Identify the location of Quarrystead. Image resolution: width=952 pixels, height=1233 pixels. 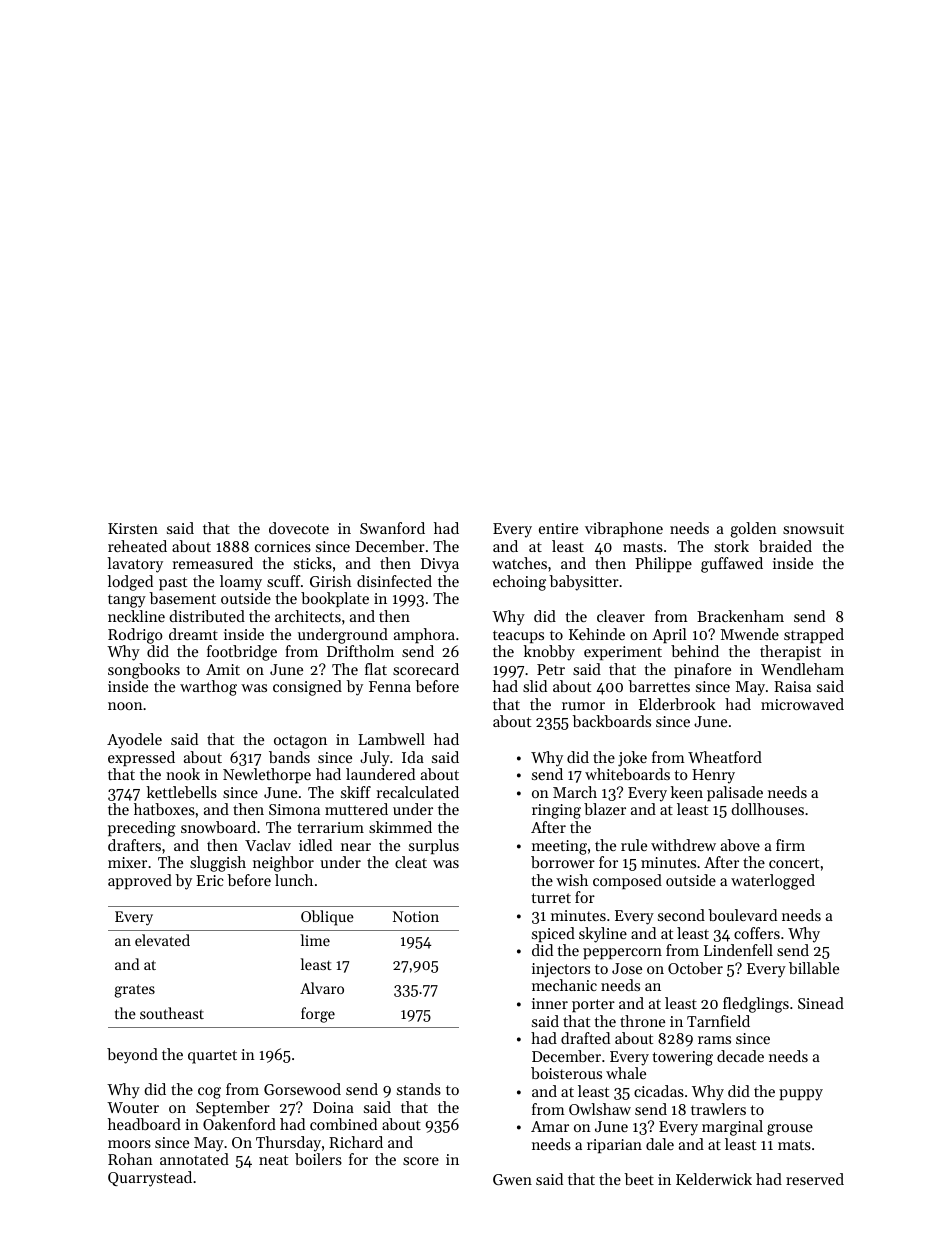
(150, 1179).
